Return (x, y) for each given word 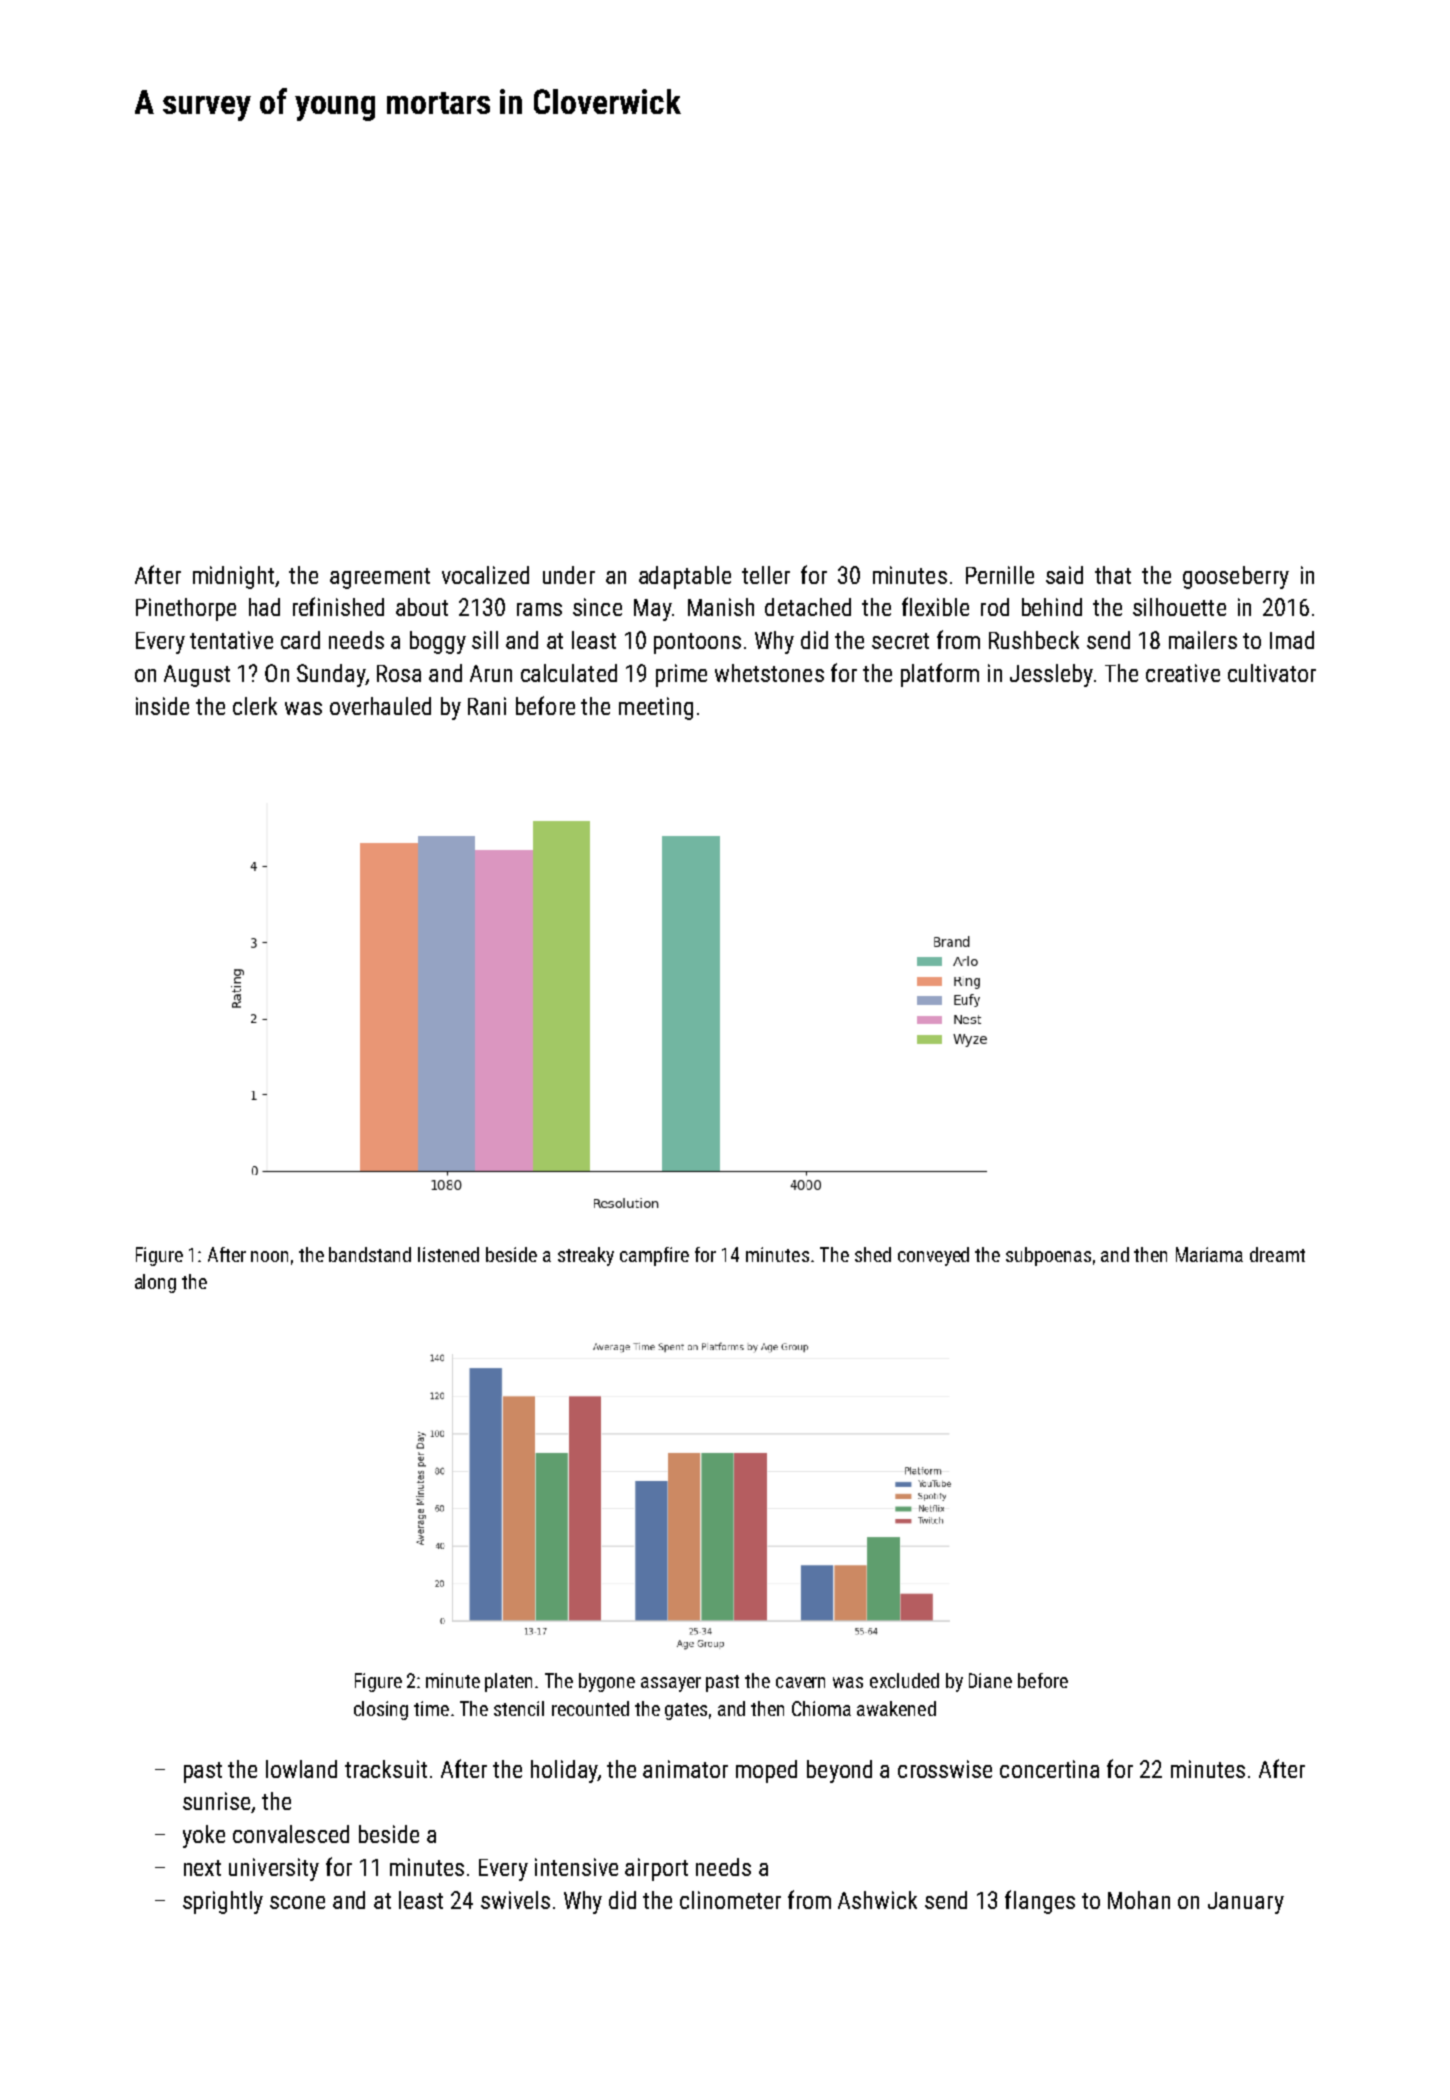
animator (685, 1769)
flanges (1040, 1902)
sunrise (216, 1801)
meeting (656, 708)
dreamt (1277, 1254)
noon (269, 1256)
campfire (654, 1256)
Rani (487, 706)
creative (1183, 673)
